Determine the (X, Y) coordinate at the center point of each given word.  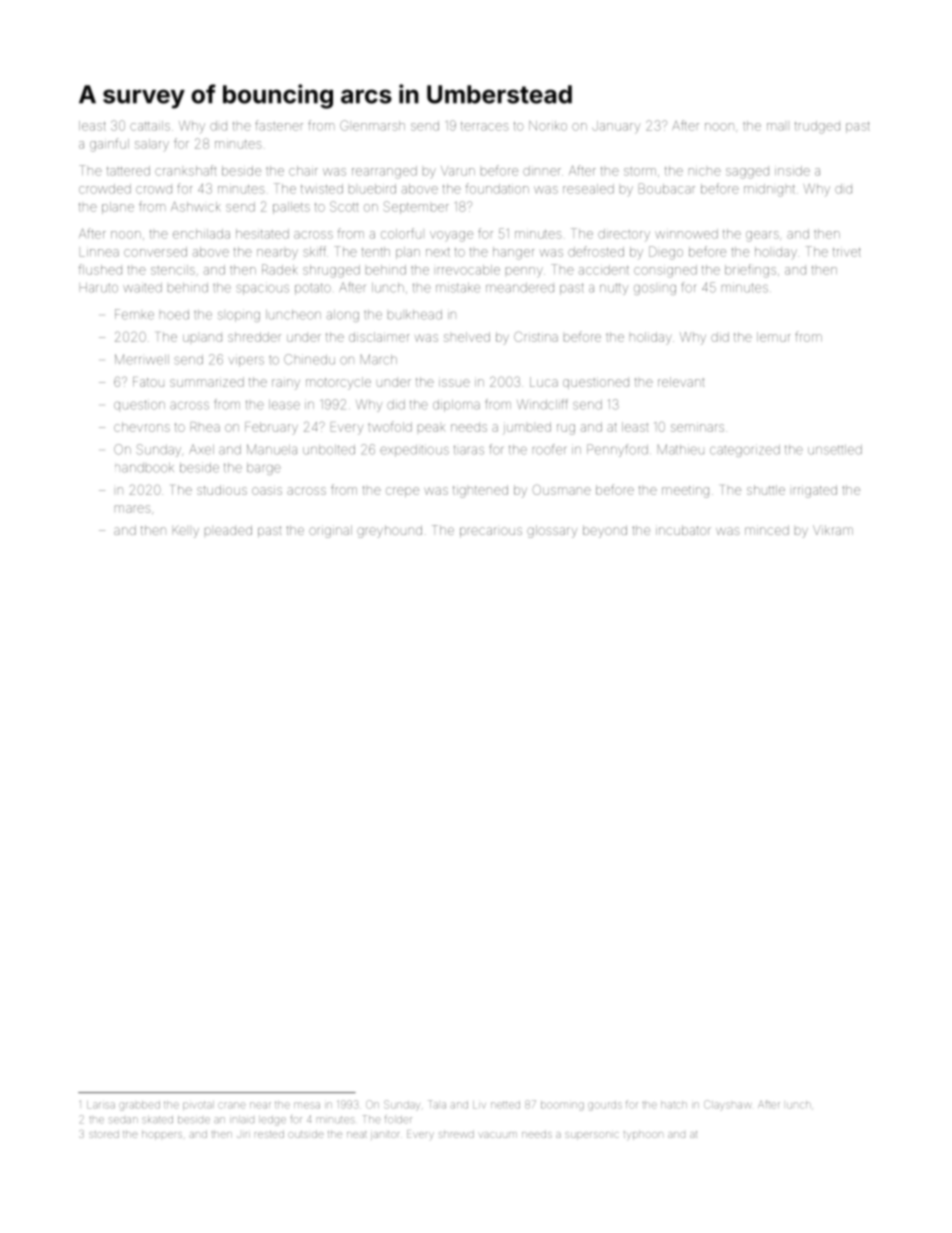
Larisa (101, 1105)
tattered (128, 171)
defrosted (596, 251)
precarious (491, 532)
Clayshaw (728, 1105)
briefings (750, 271)
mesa (307, 1105)
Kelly (186, 531)
